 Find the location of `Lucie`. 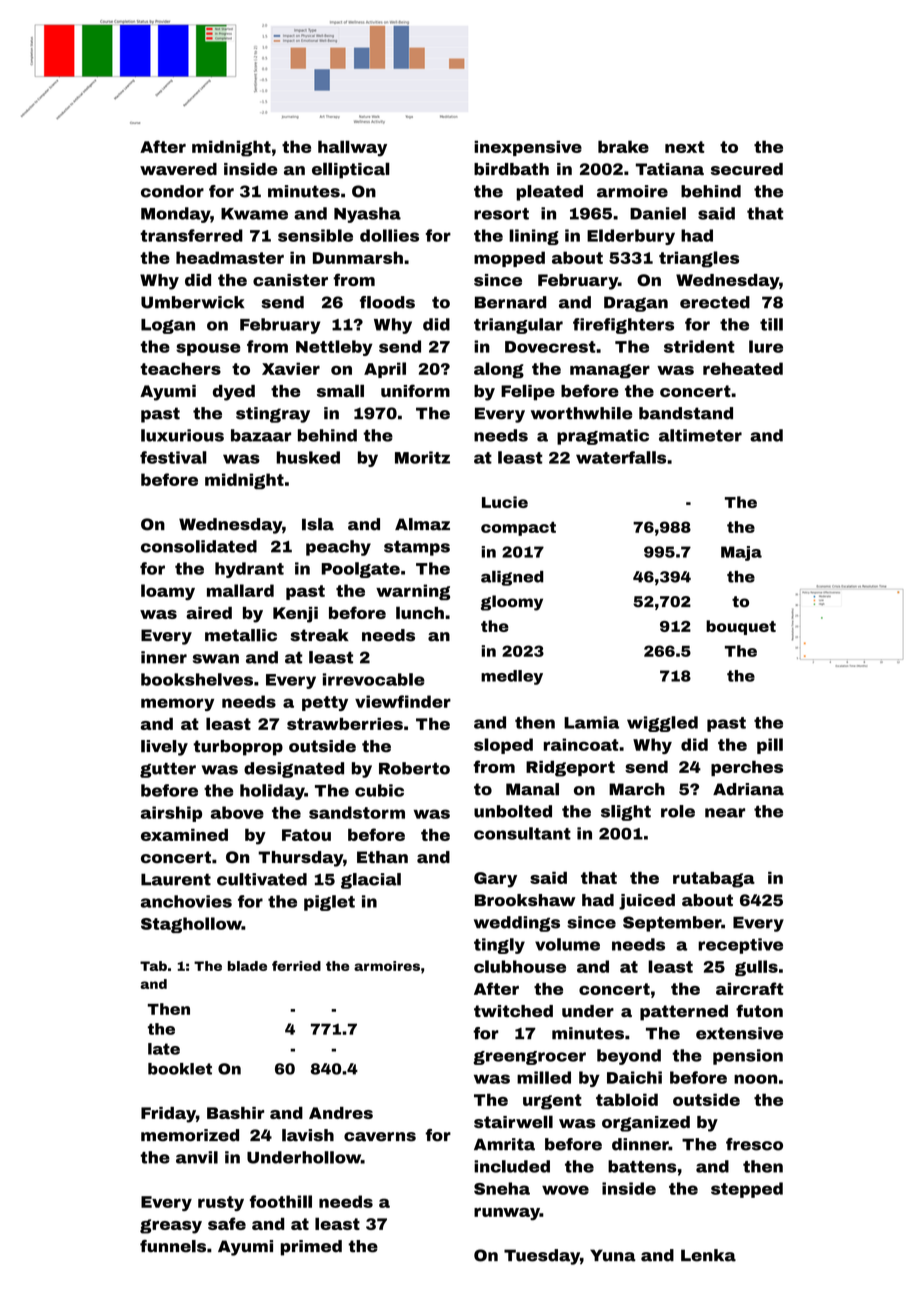

Lucie is located at coordinates (505, 502).
